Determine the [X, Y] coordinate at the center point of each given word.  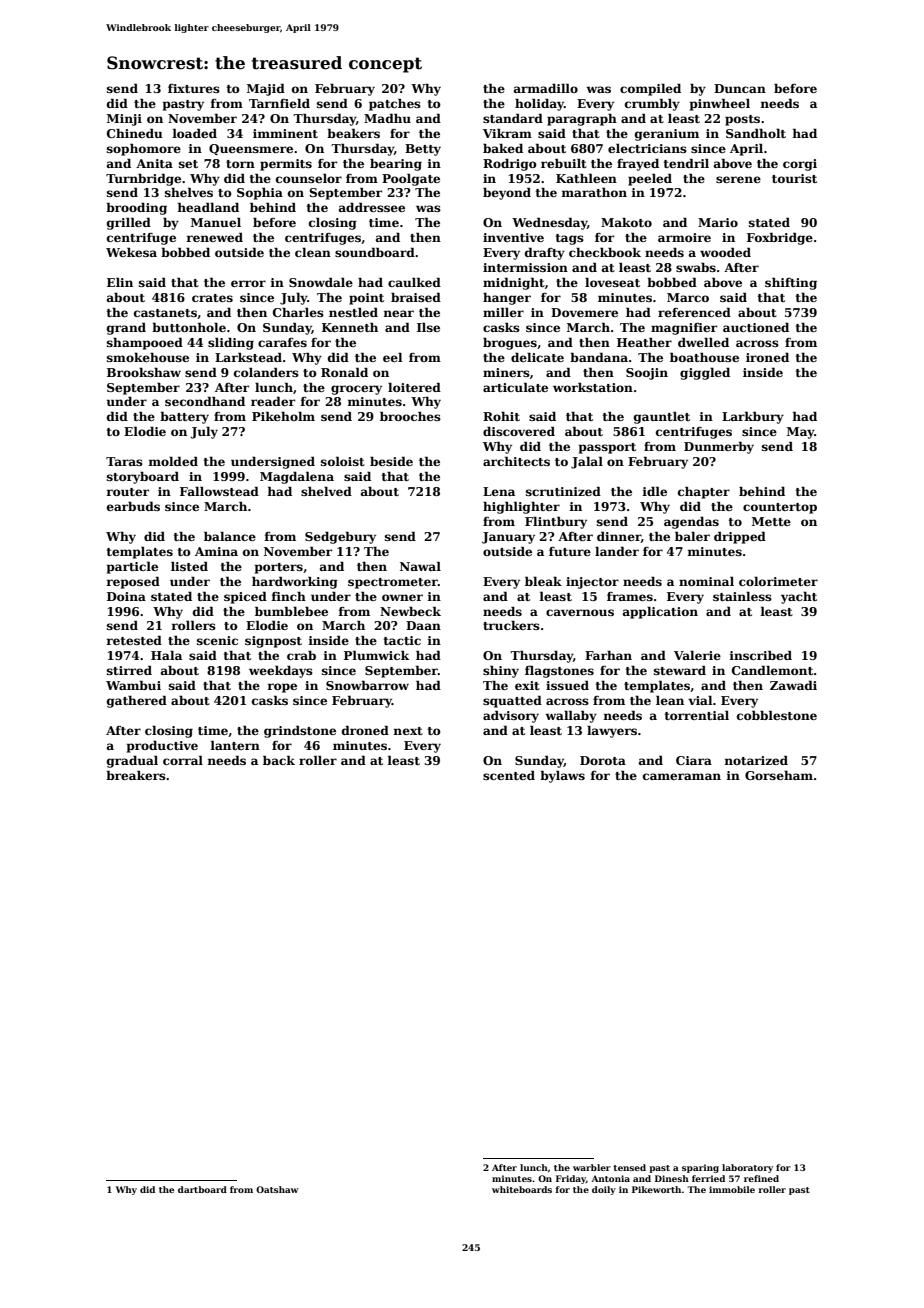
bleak [543, 581]
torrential [697, 715]
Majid [266, 89]
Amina [216, 551]
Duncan [740, 88]
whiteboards [522, 1189]
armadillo [546, 88]
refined [761, 1178]
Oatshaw [277, 1189]
